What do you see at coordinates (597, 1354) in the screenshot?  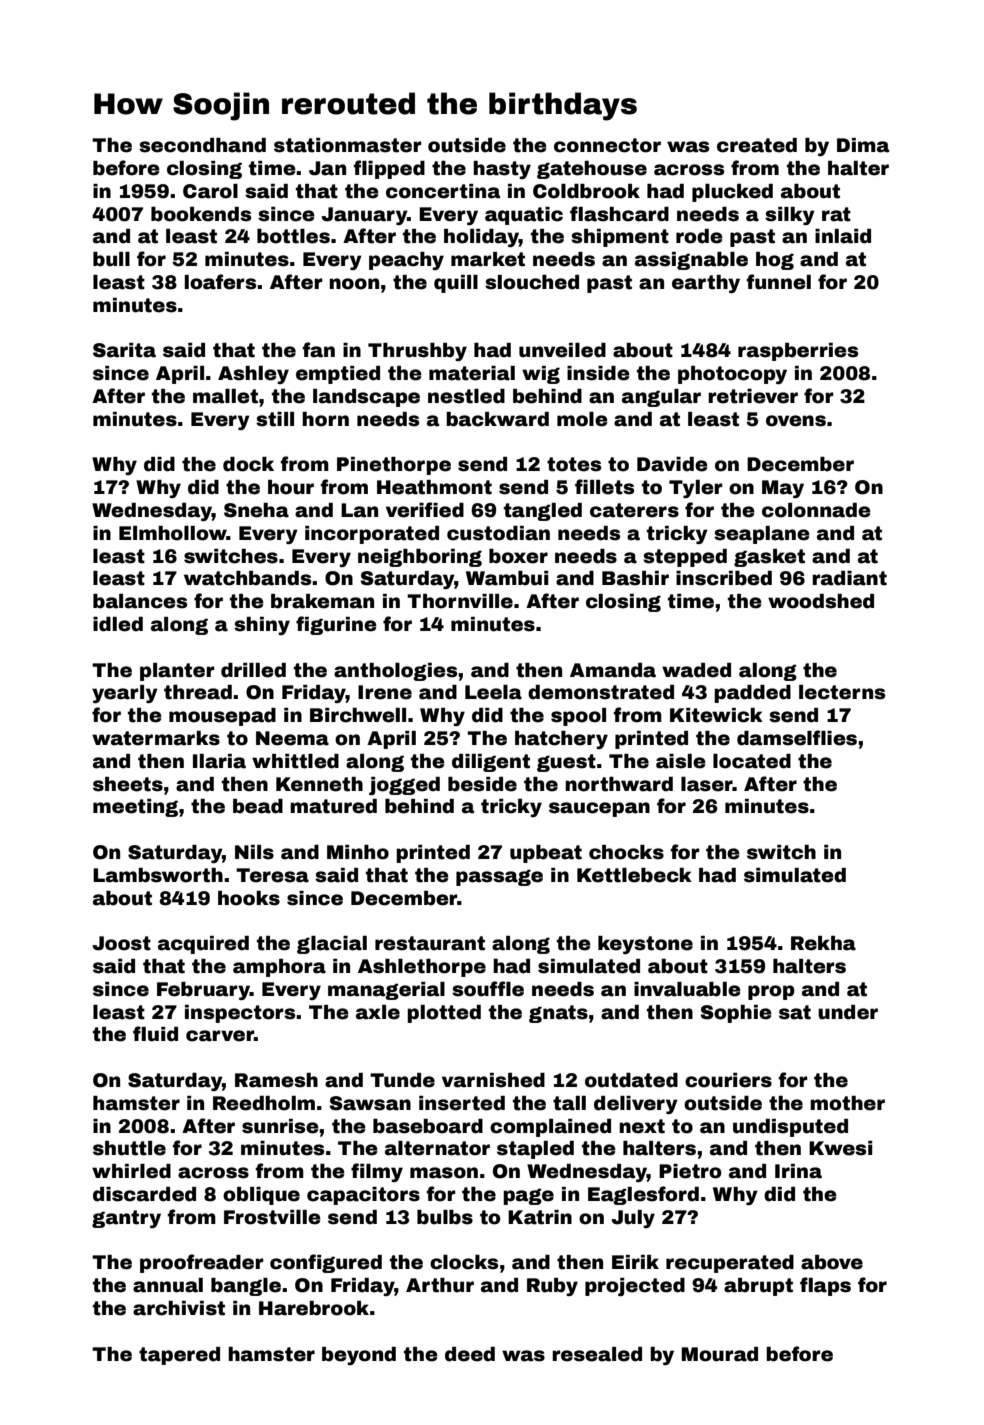 I see `resealed` at bounding box center [597, 1354].
